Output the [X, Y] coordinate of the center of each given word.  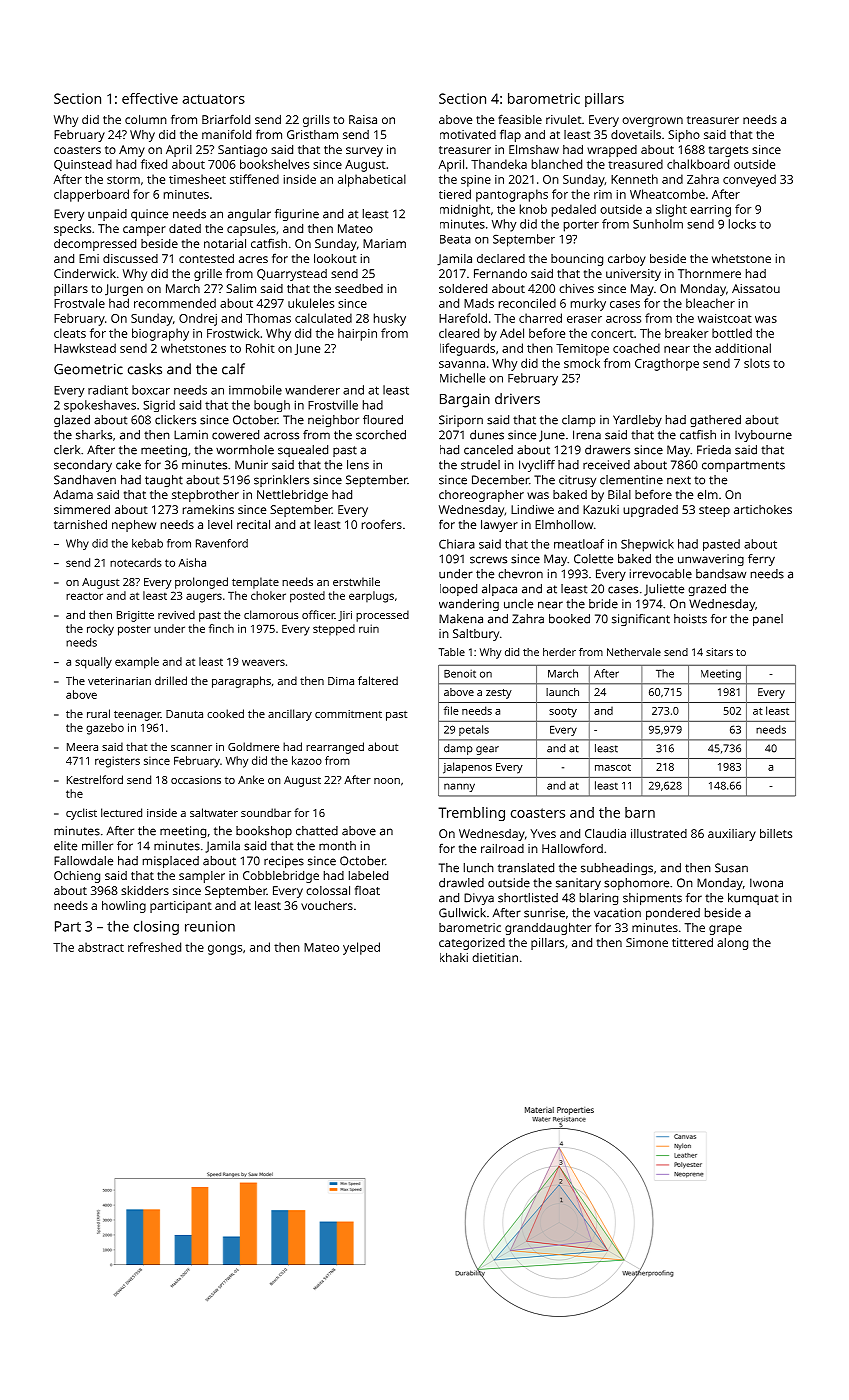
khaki [454, 957]
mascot [613, 767]
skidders [145, 890]
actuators [213, 99]
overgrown [652, 122]
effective [150, 98]
